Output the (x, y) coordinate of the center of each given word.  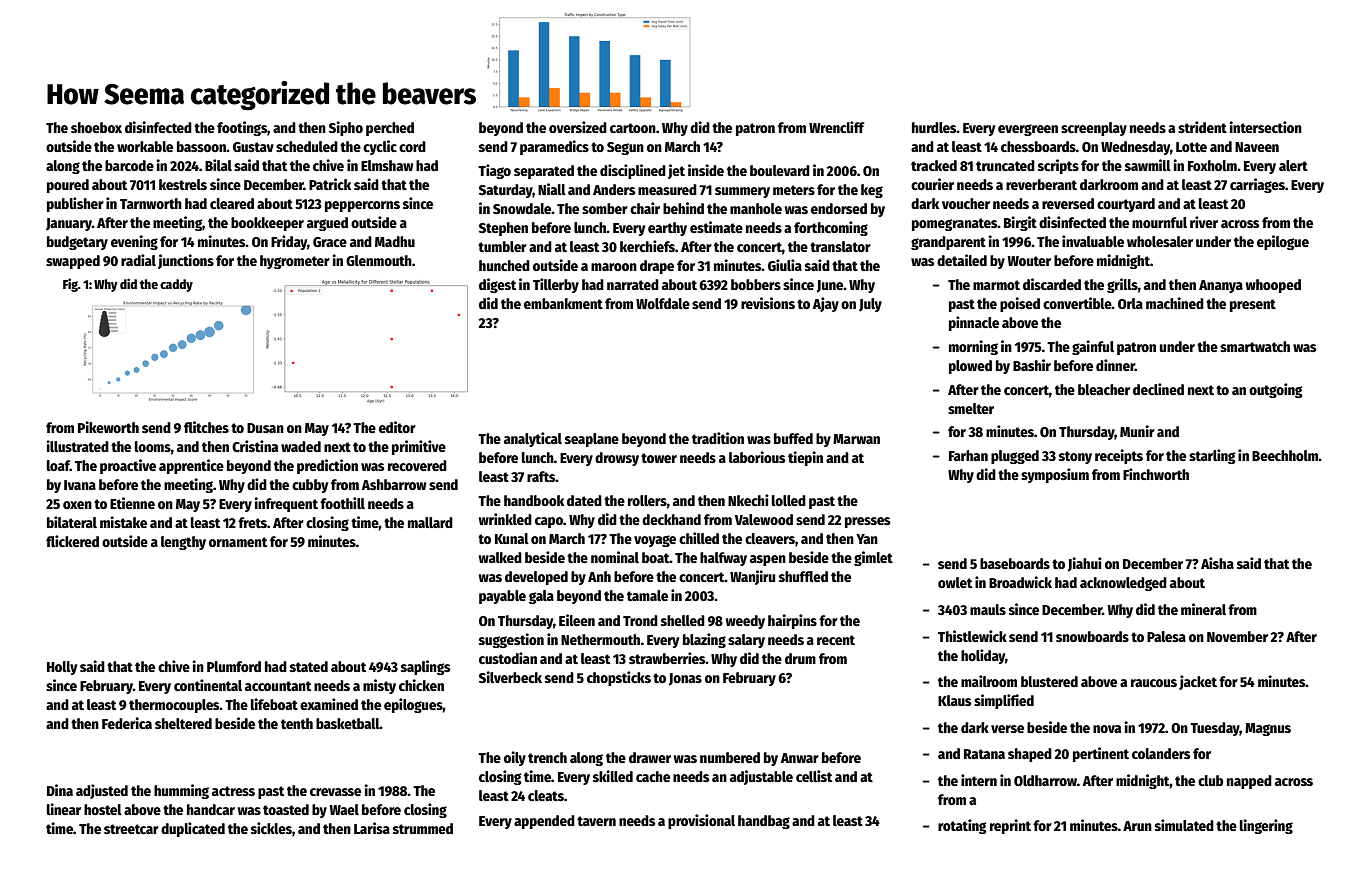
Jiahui (1085, 564)
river (1204, 222)
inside (706, 170)
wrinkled (505, 519)
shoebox (96, 127)
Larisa (372, 828)
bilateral (72, 522)
